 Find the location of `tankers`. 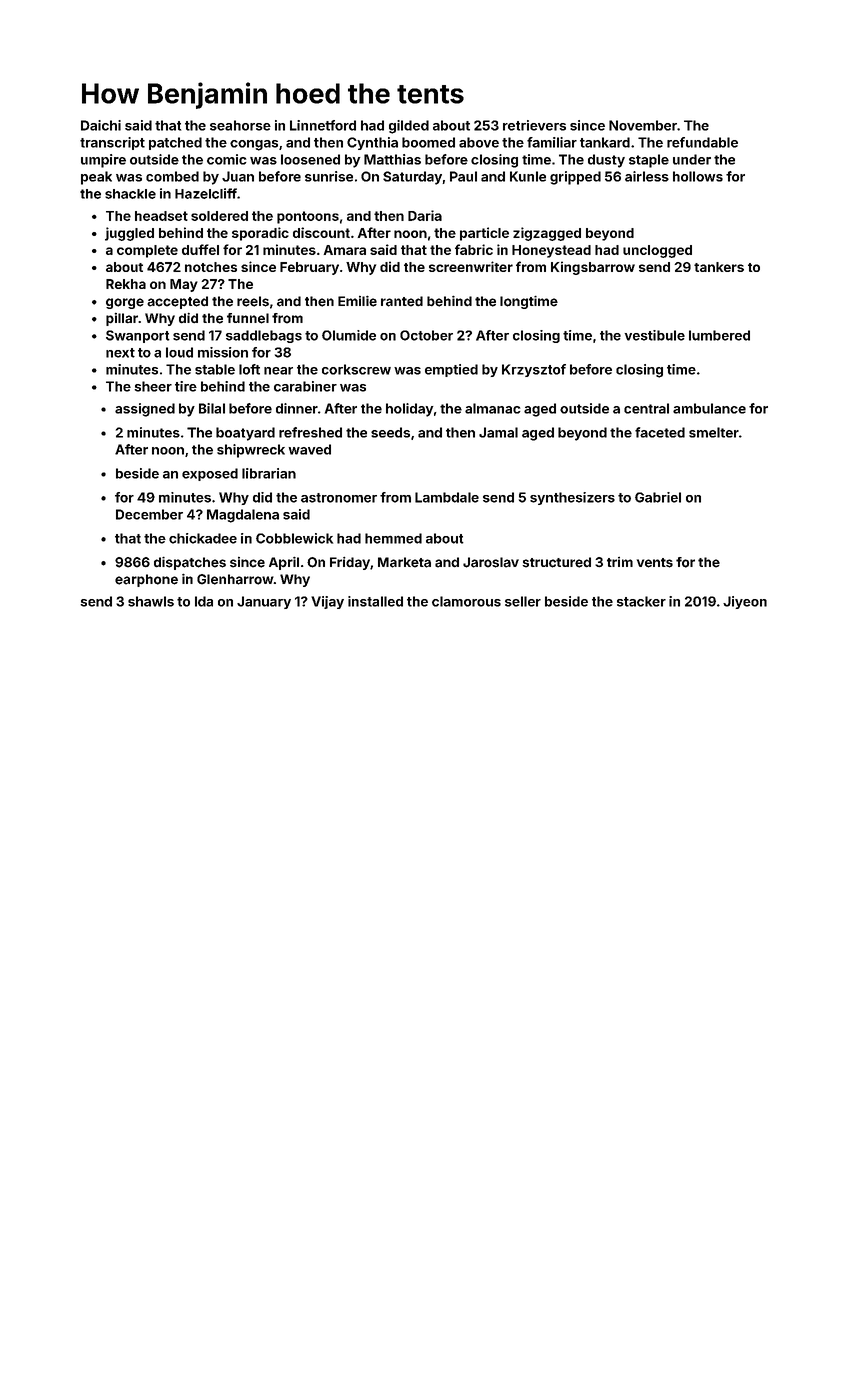

tankers is located at coordinates (719, 267).
